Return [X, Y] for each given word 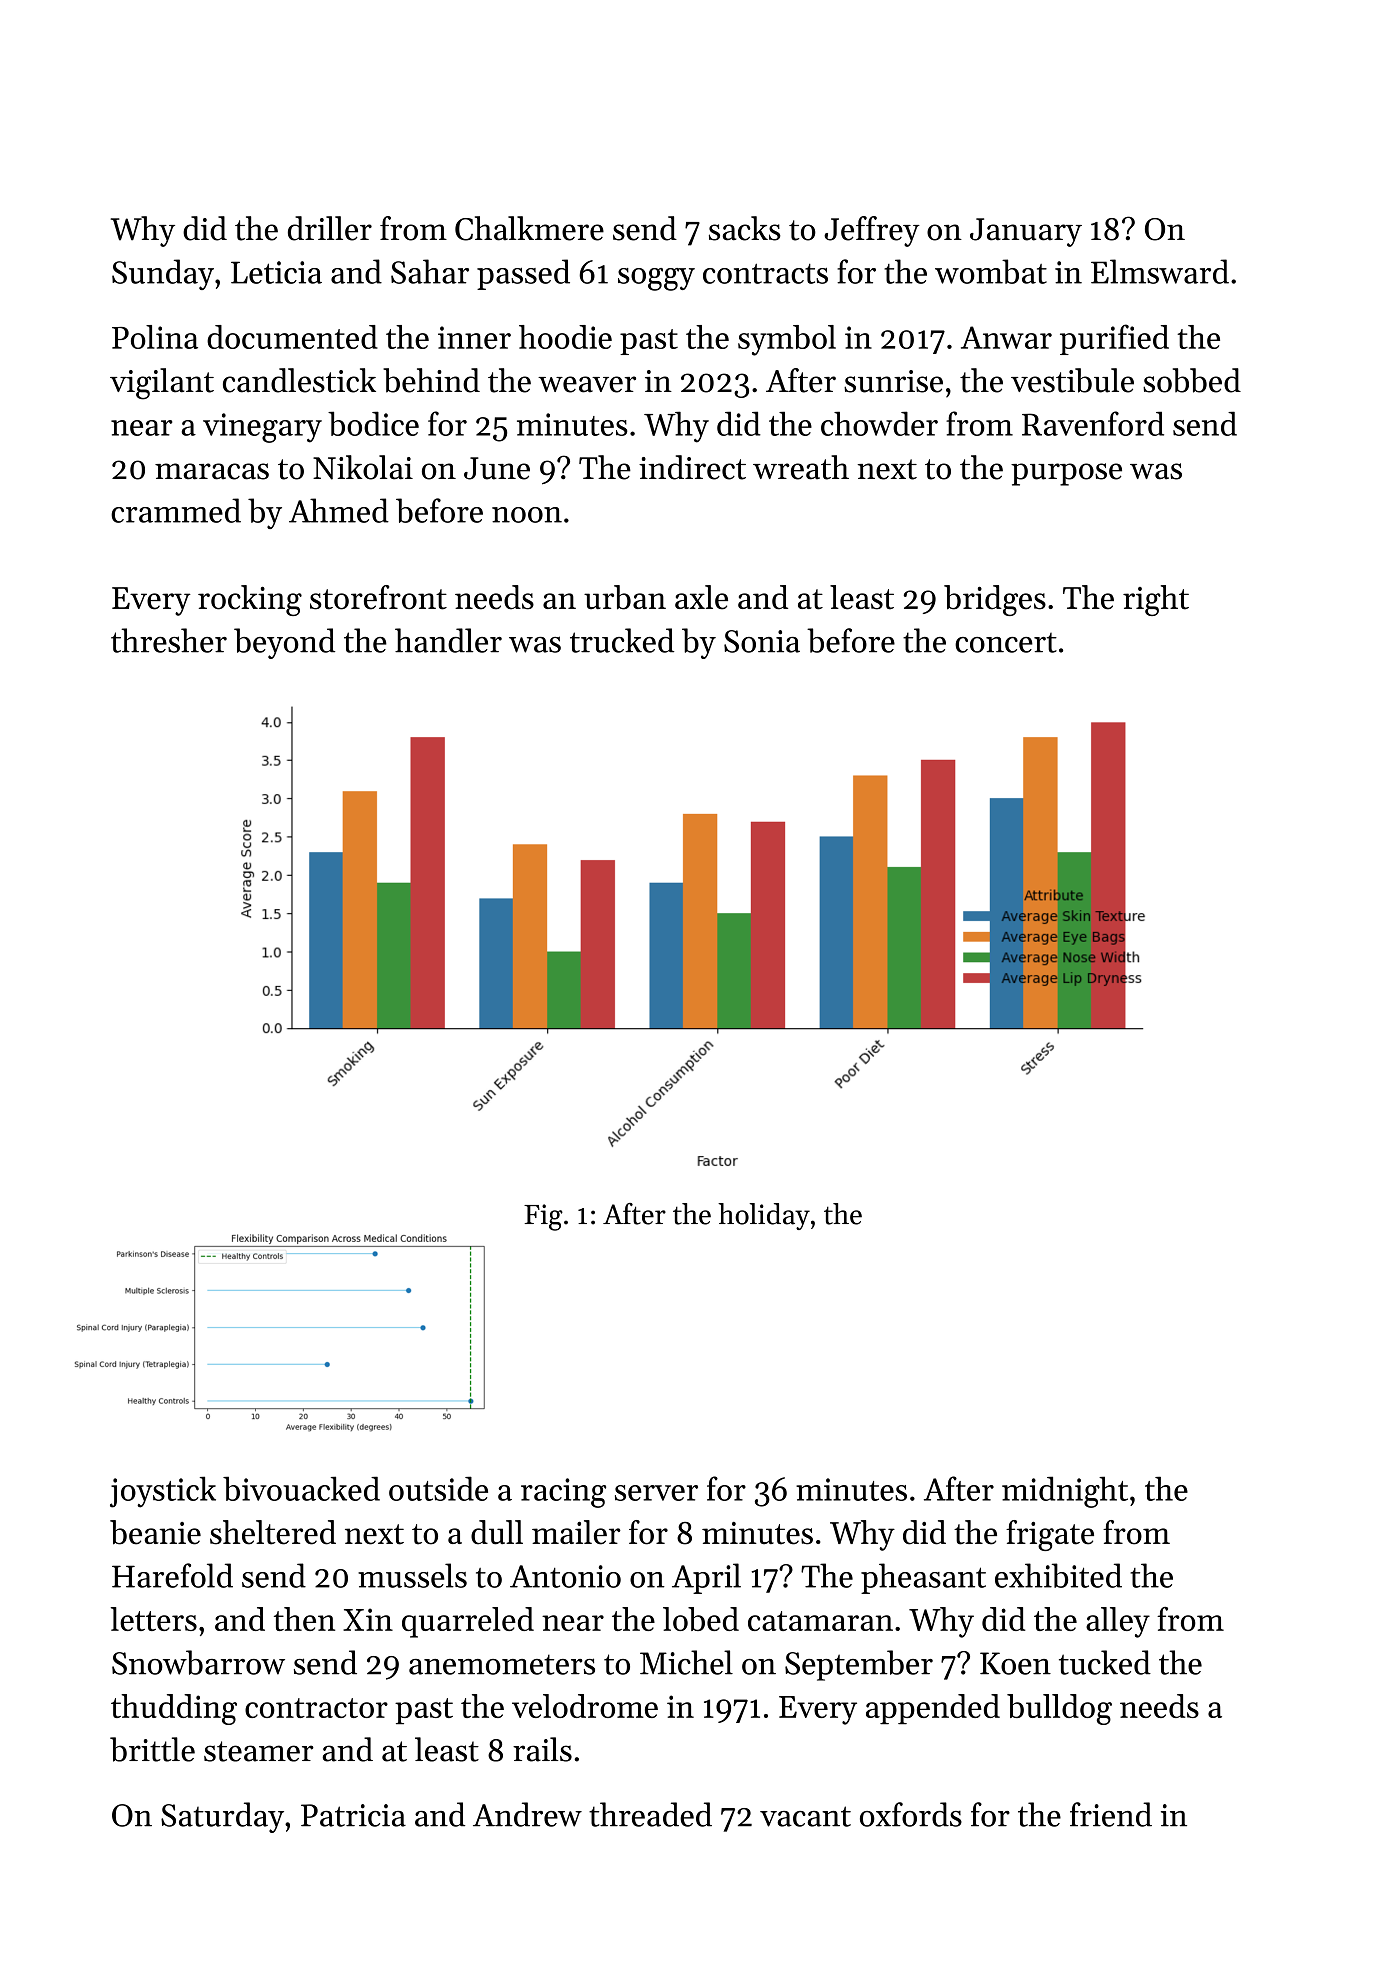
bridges [995, 600]
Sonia [762, 641]
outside [438, 1488]
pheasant [923, 1578]
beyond [284, 643]
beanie [155, 1532]
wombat [991, 271]
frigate [1050, 1535]
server [656, 1493]
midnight [1065, 1492]
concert [1006, 643]
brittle [152, 1749]
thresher [169, 640]
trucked [622, 640]
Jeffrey [872, 231]
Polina [155, 337]
